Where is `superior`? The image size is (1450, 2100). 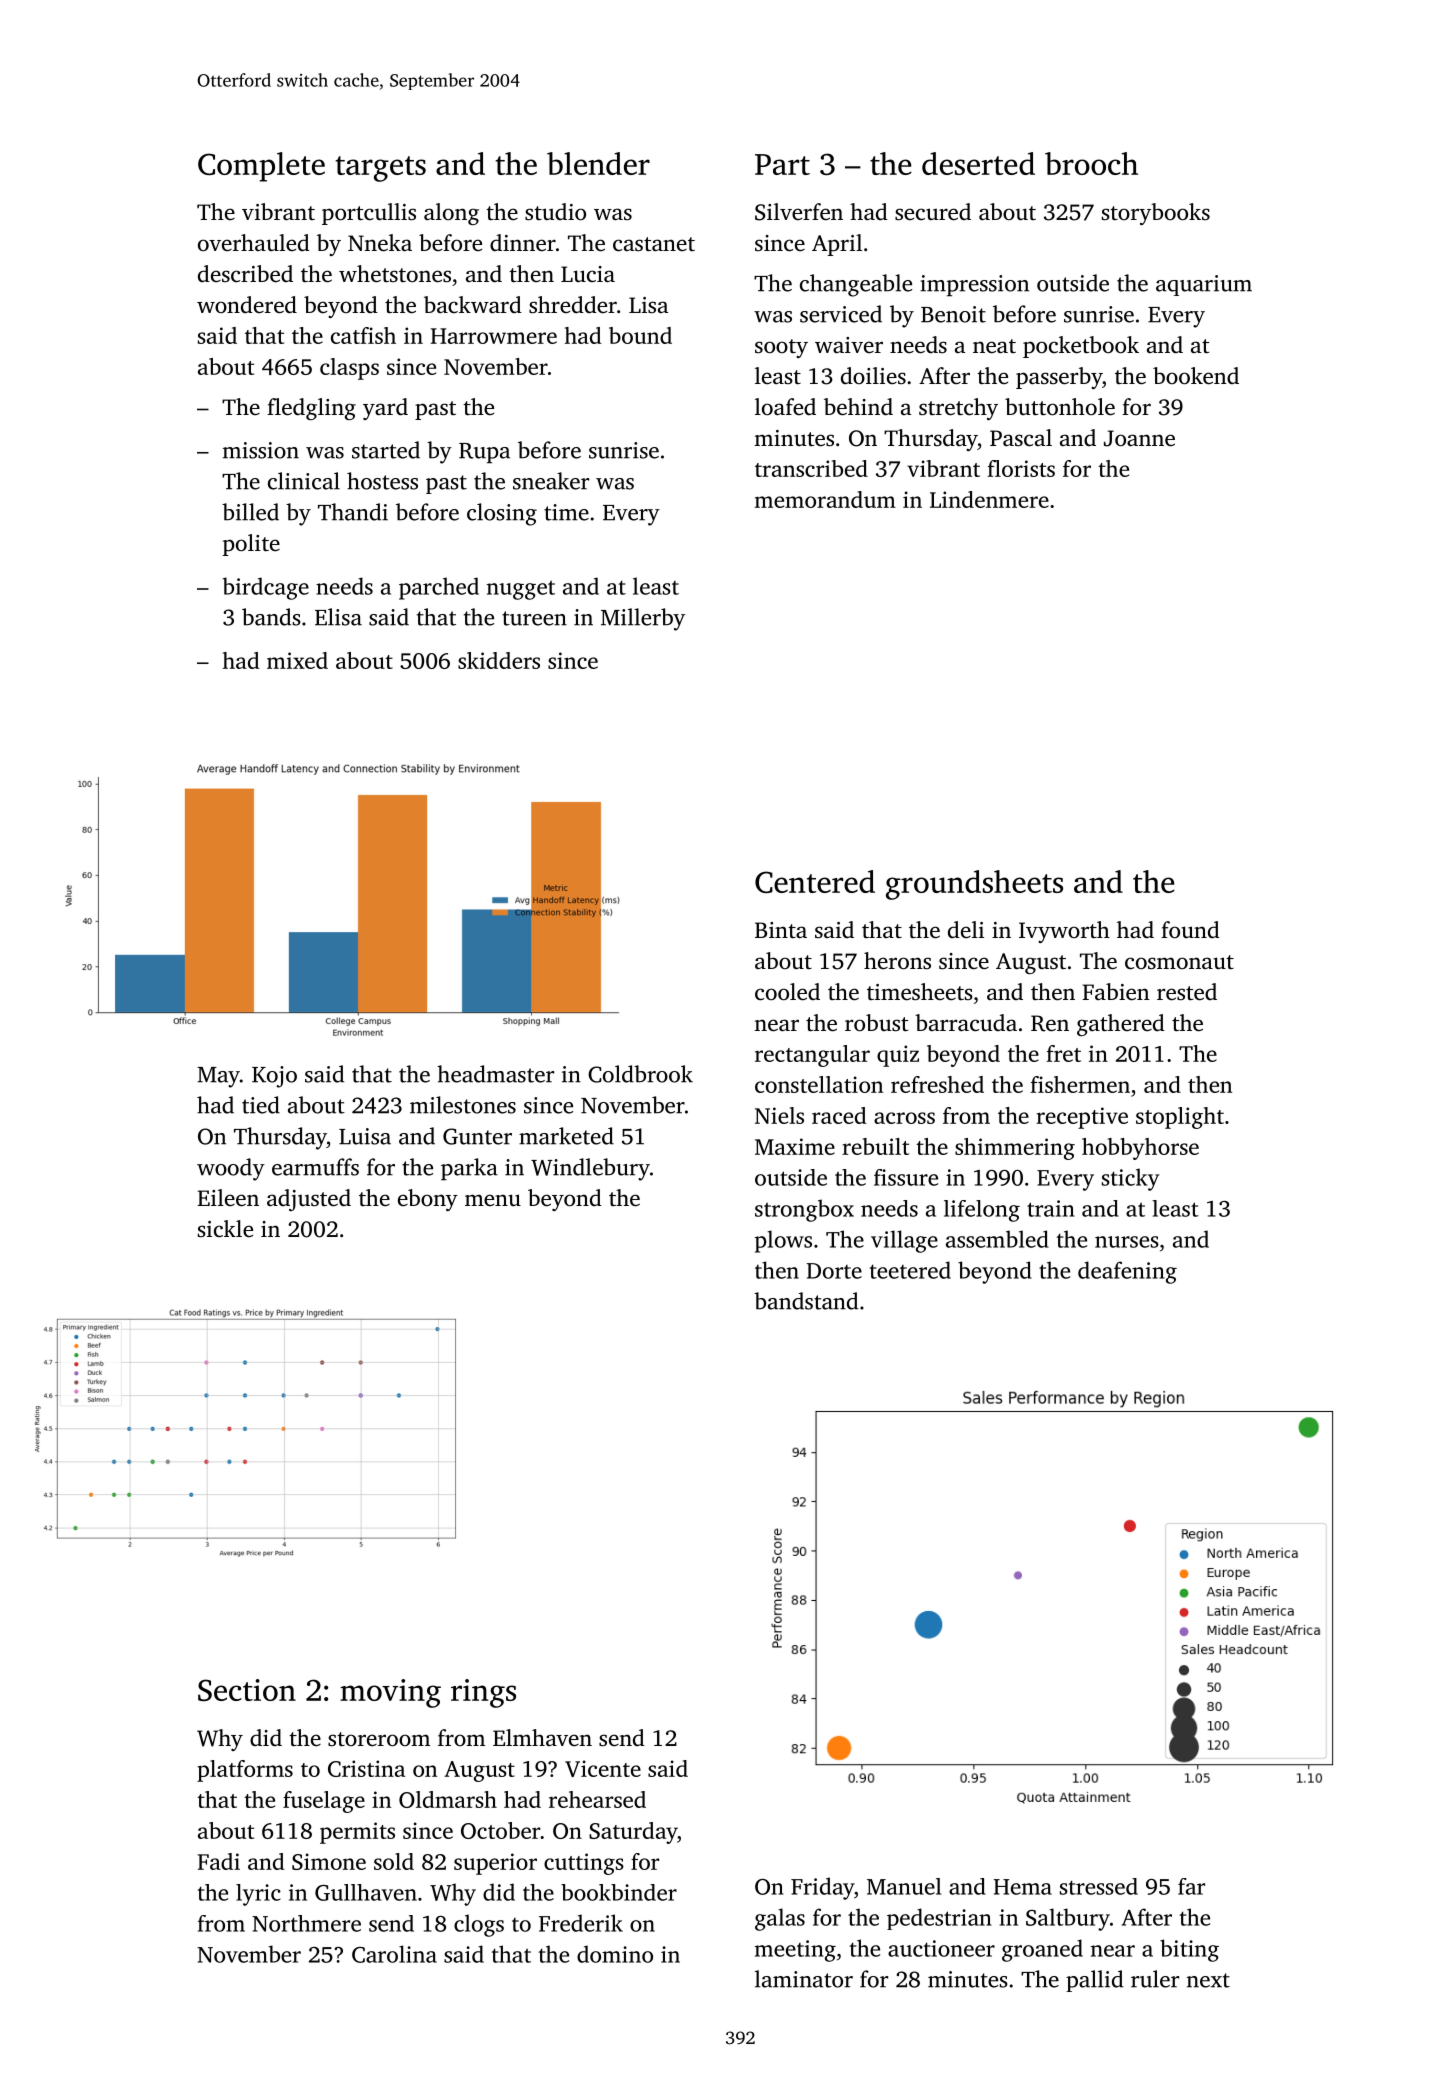
superior is located at coordinates (495, 1864).
